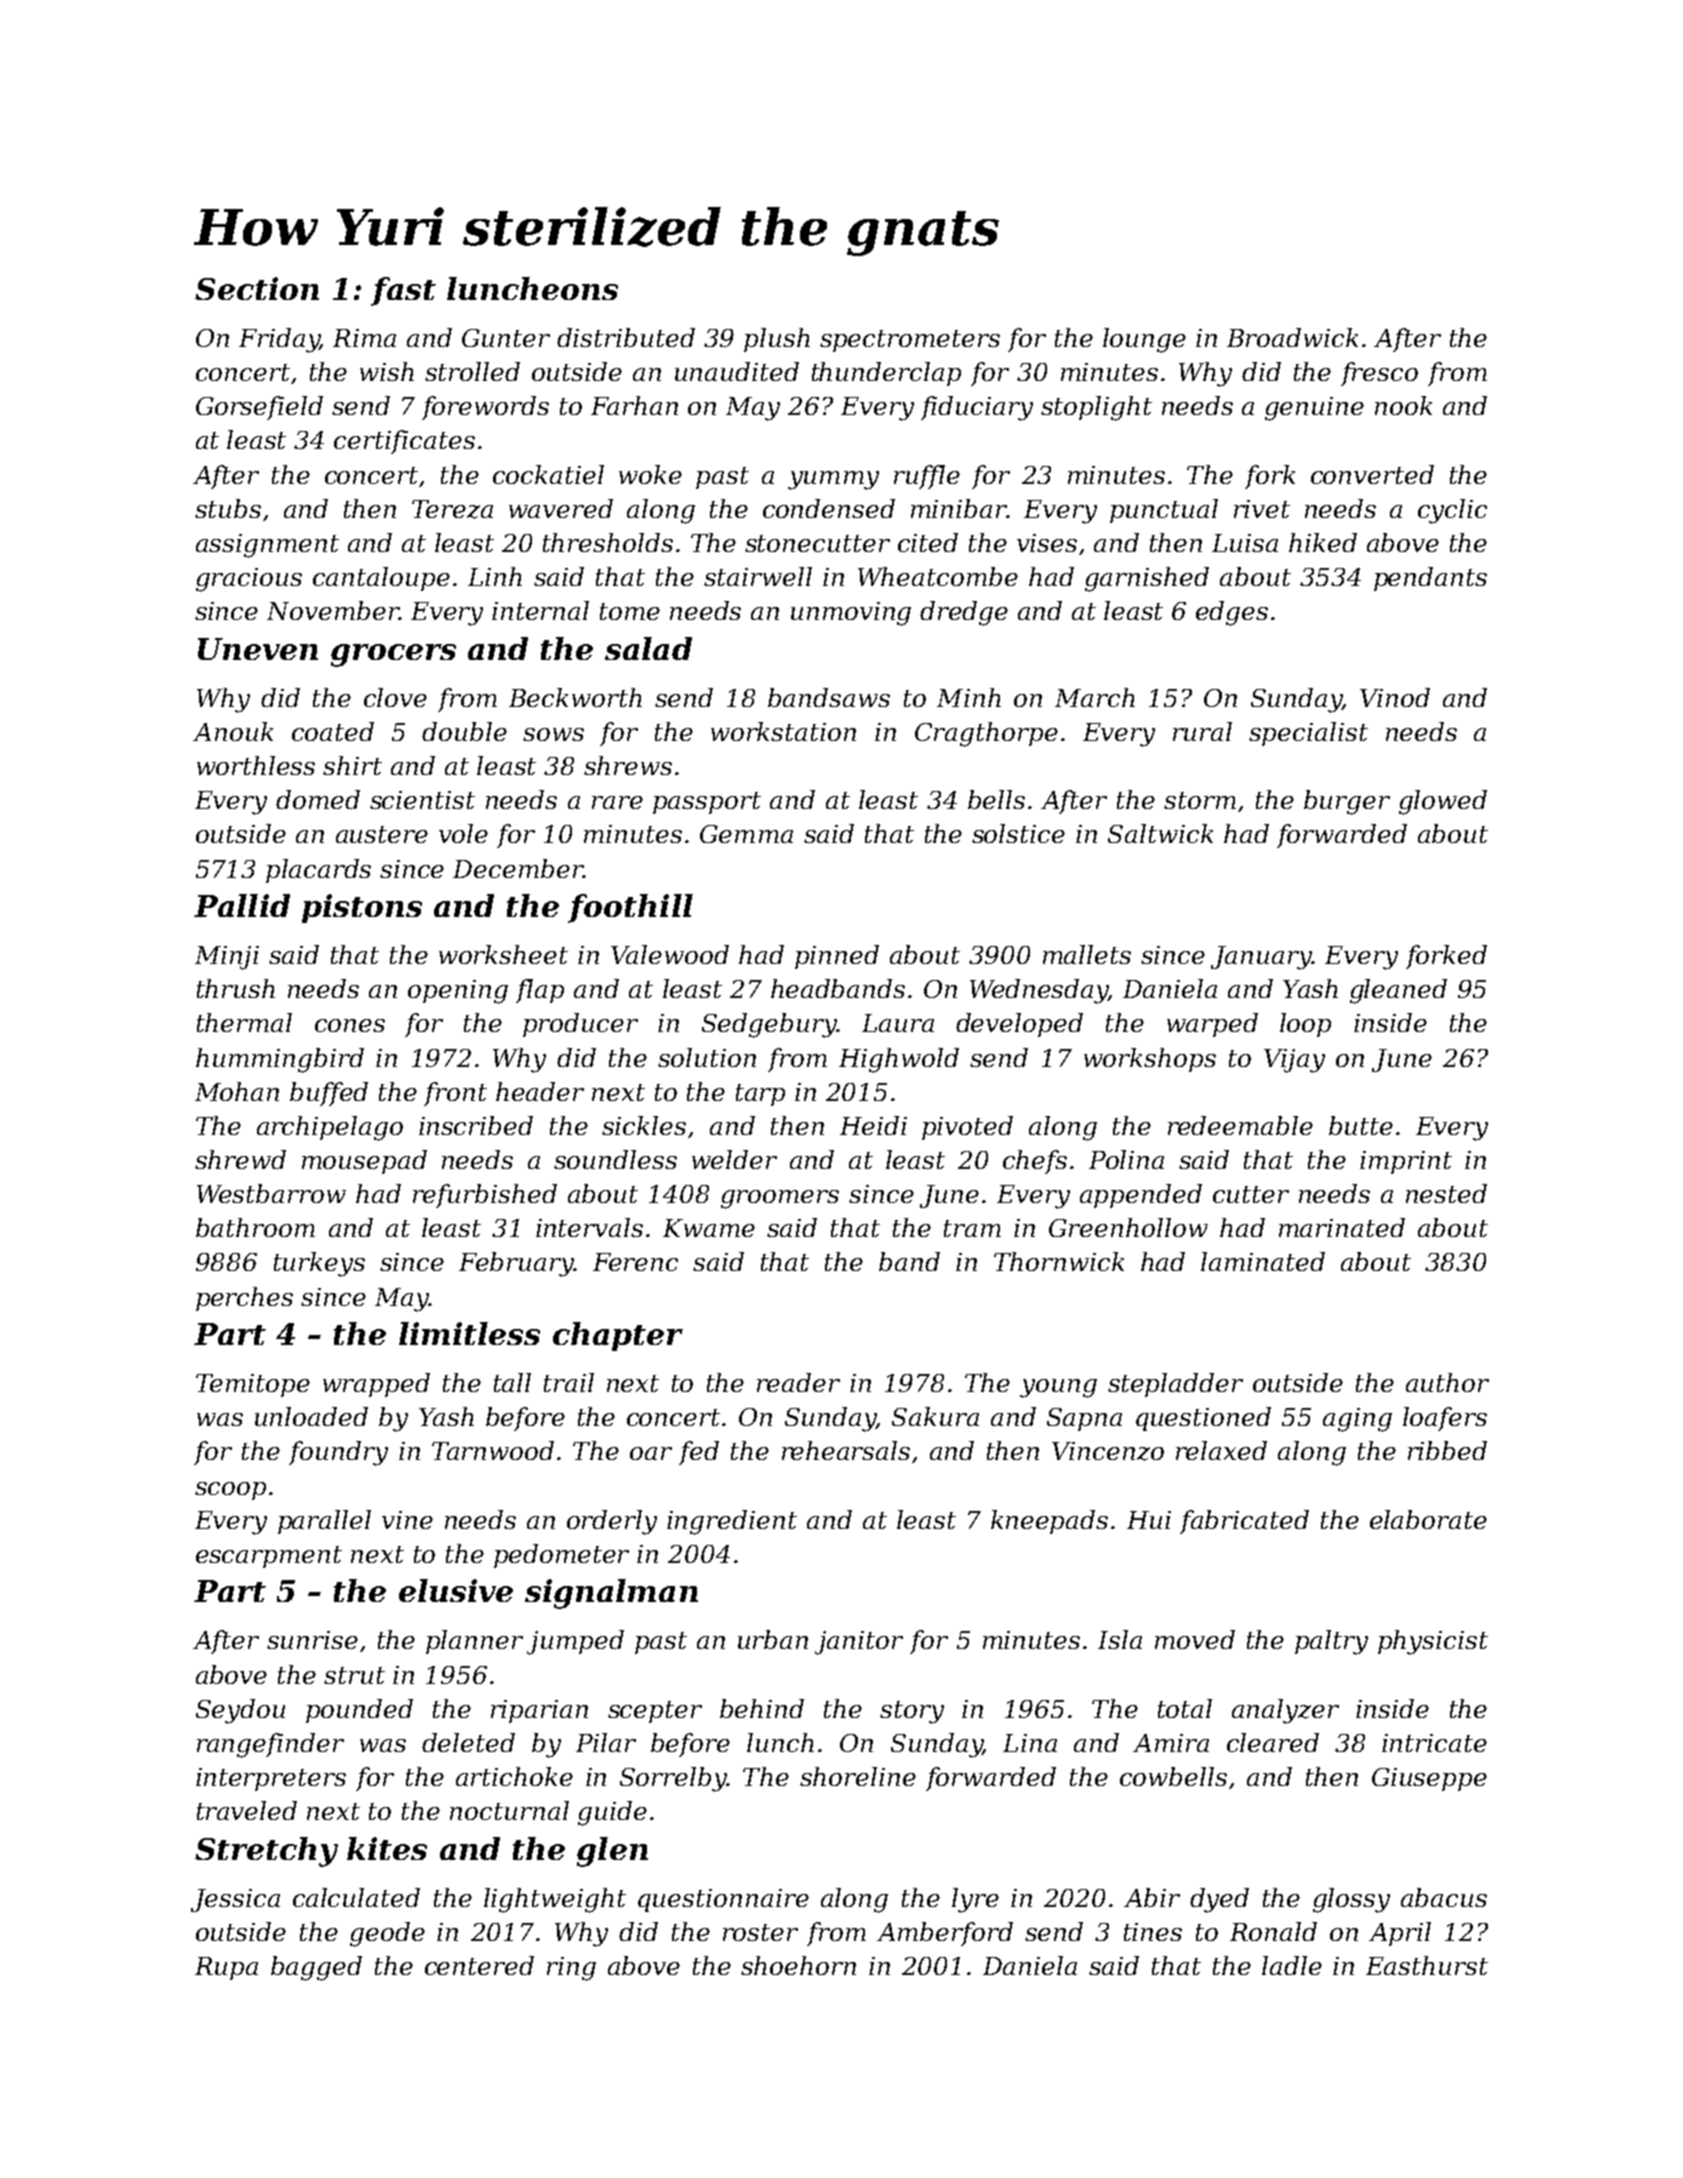 Image resolution: width=1683 pixels, height=2178 pixels. Describe the element at coordinates (1452, 511) in the document. I see `cyclic` at that location.
